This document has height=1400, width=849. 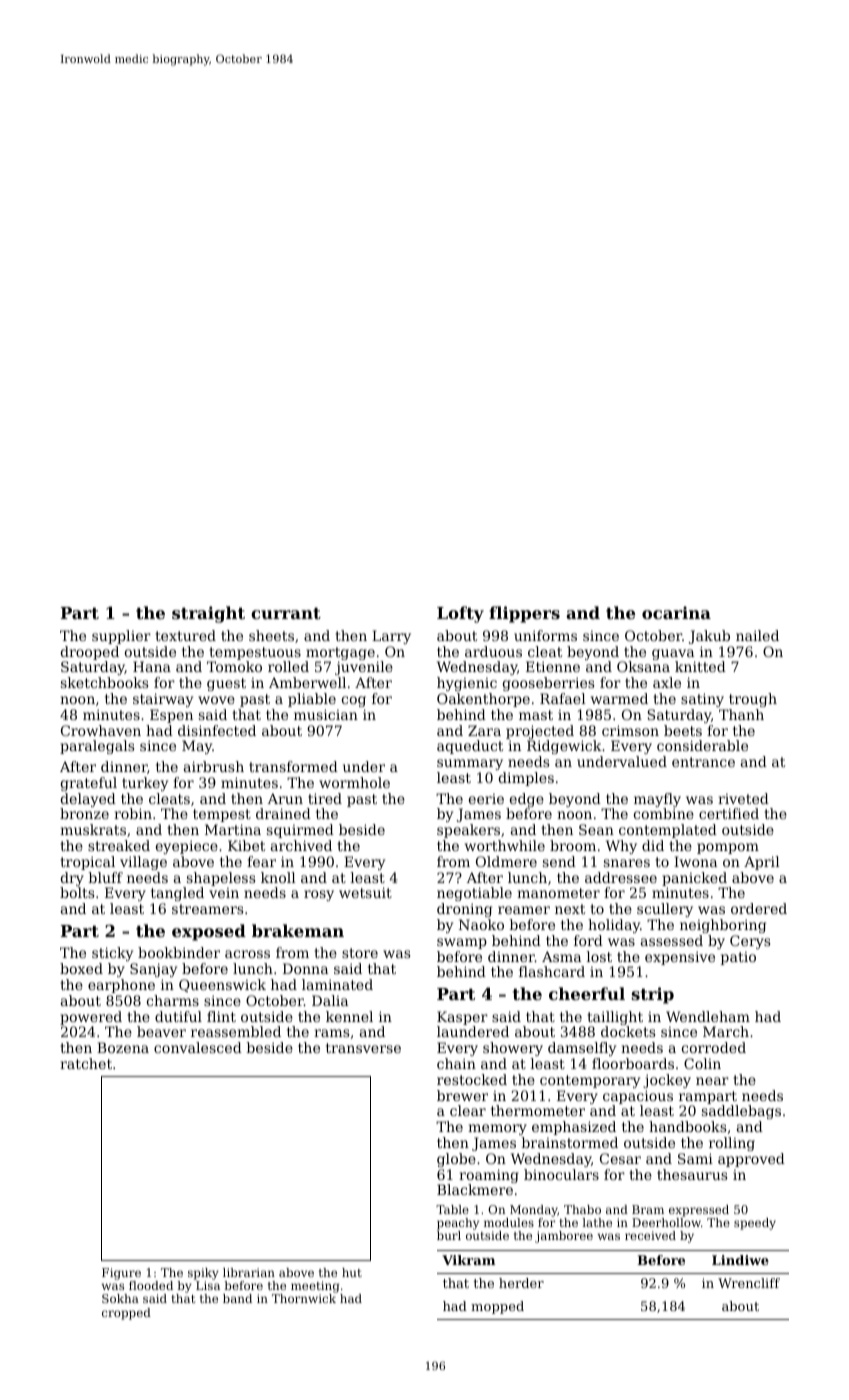 I want to click on transverse, so click(x=363, y=1048).
